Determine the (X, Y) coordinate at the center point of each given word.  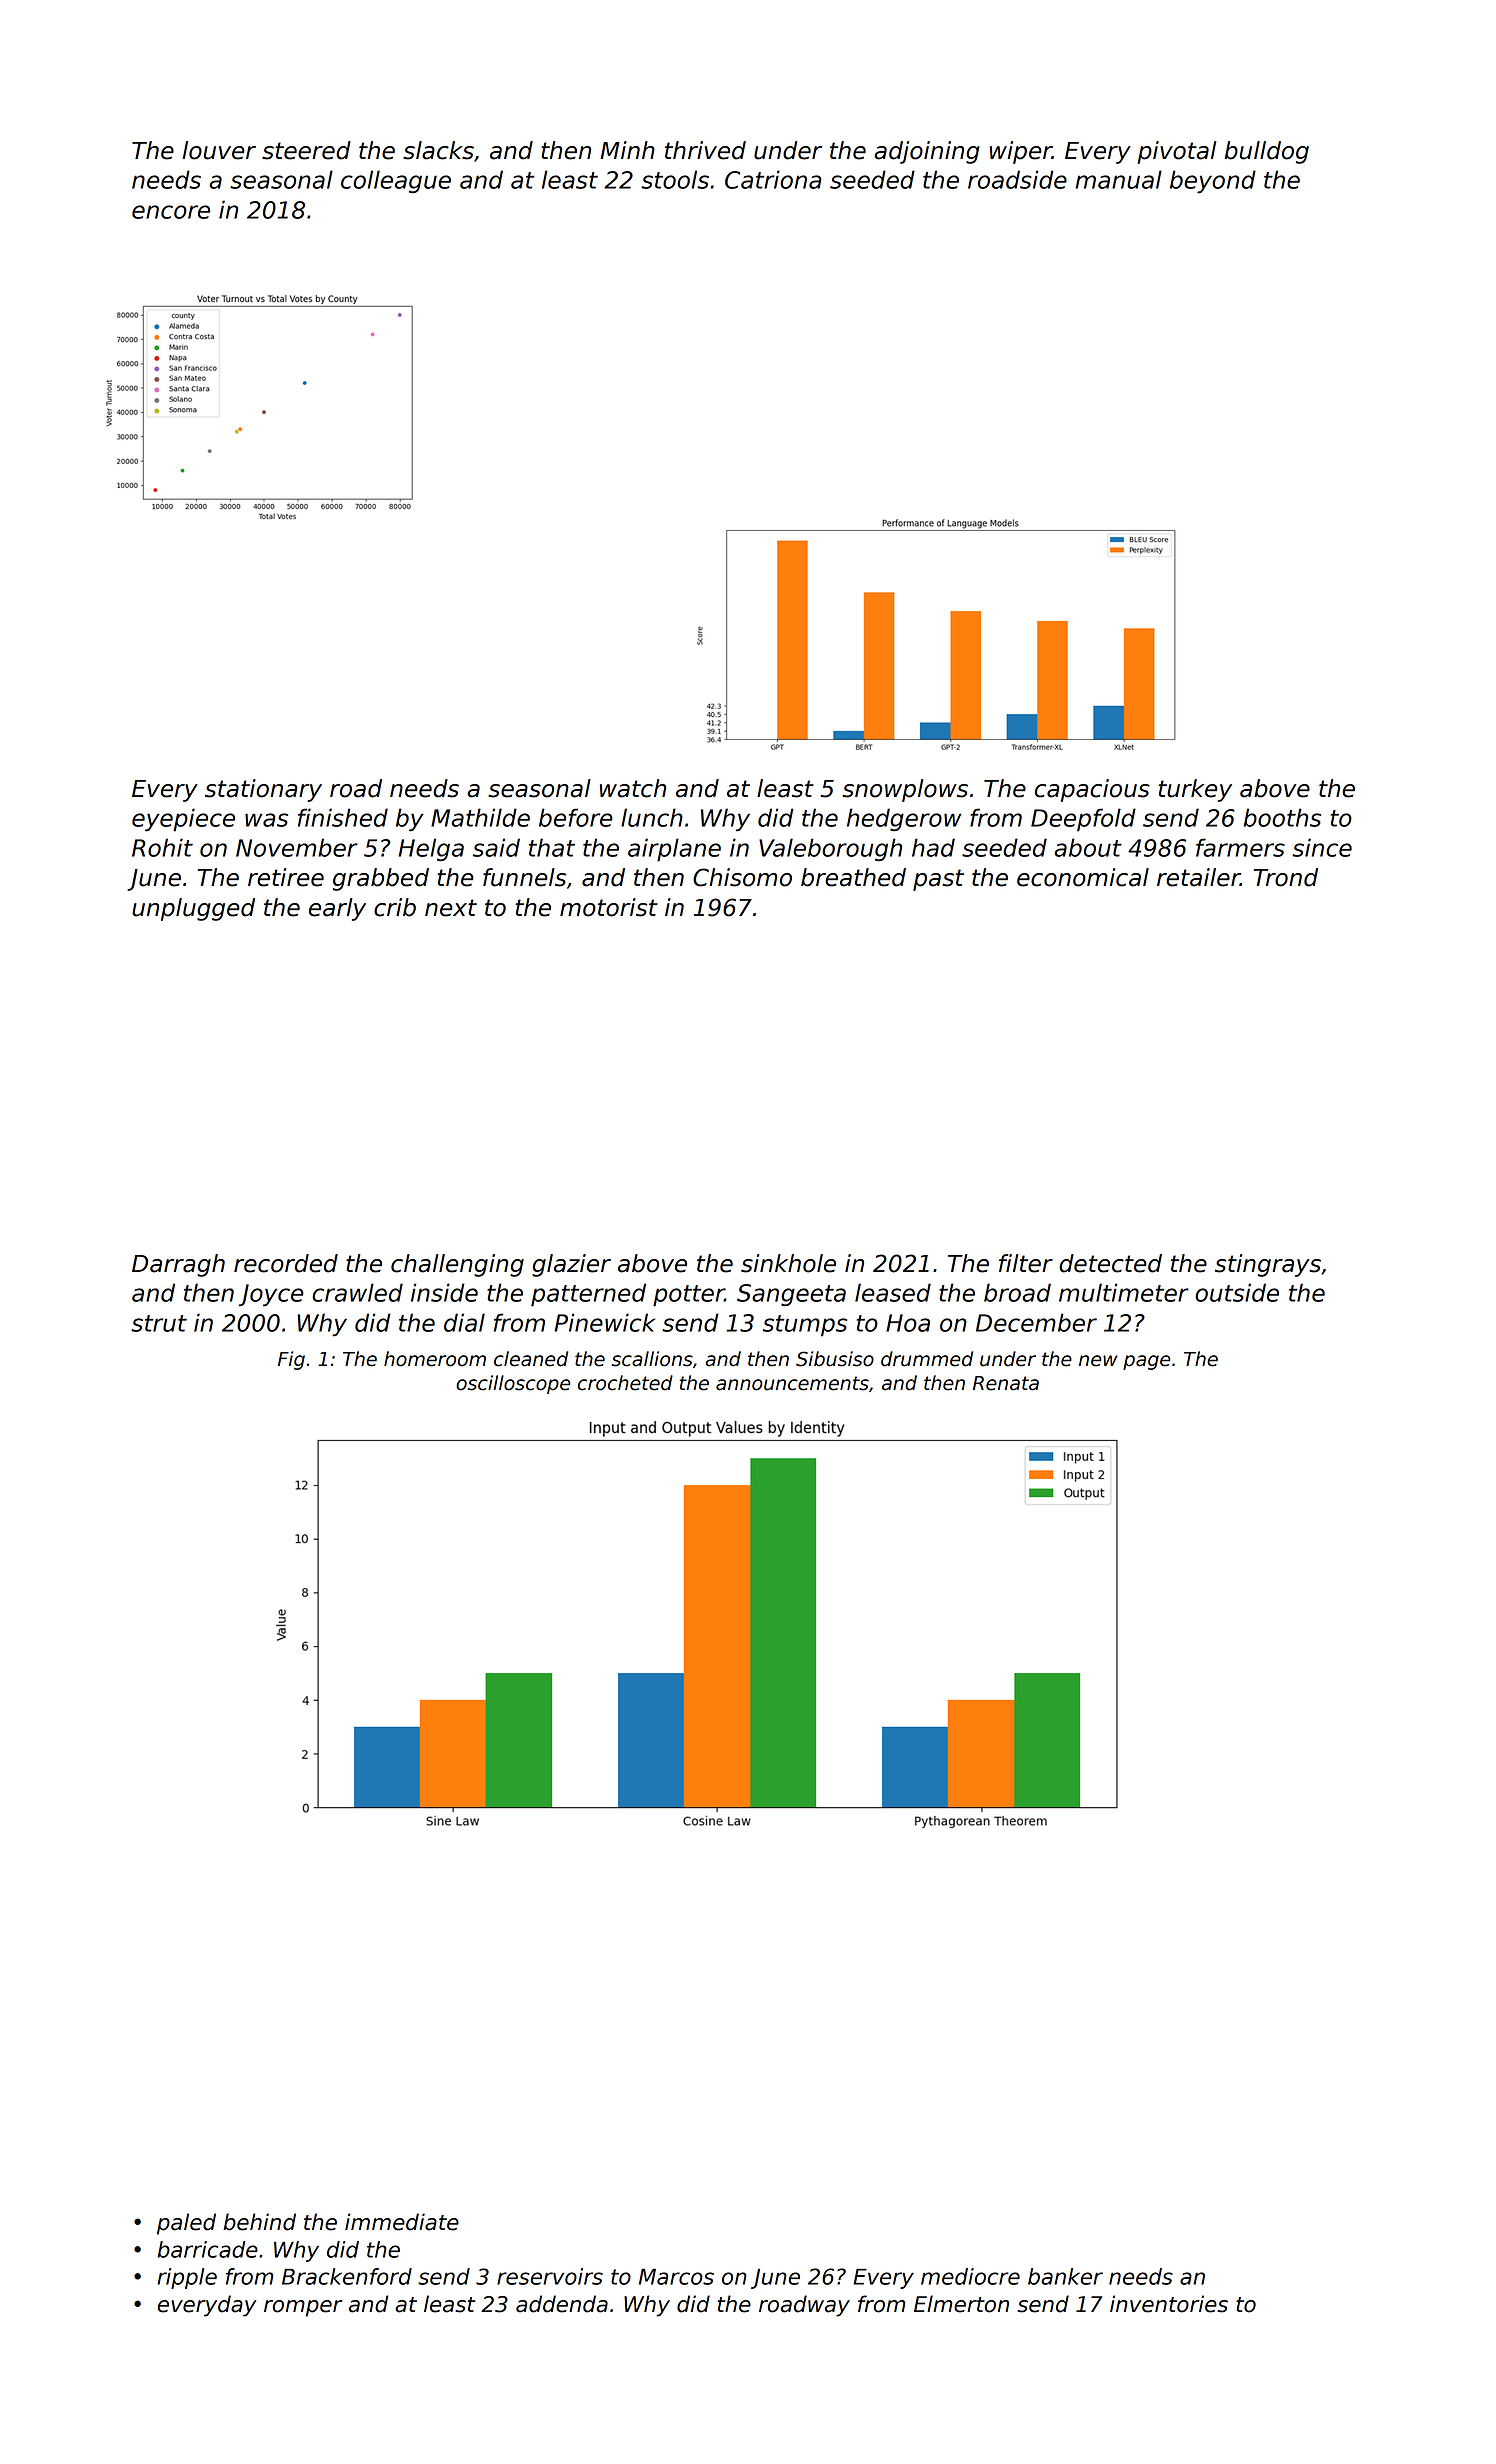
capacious (1092, 790)
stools (675, 179)
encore (171, 212)
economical (1083, 877)
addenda (562, 2304)
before (576, 817)
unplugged (193, 909)
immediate (402, 2222)
